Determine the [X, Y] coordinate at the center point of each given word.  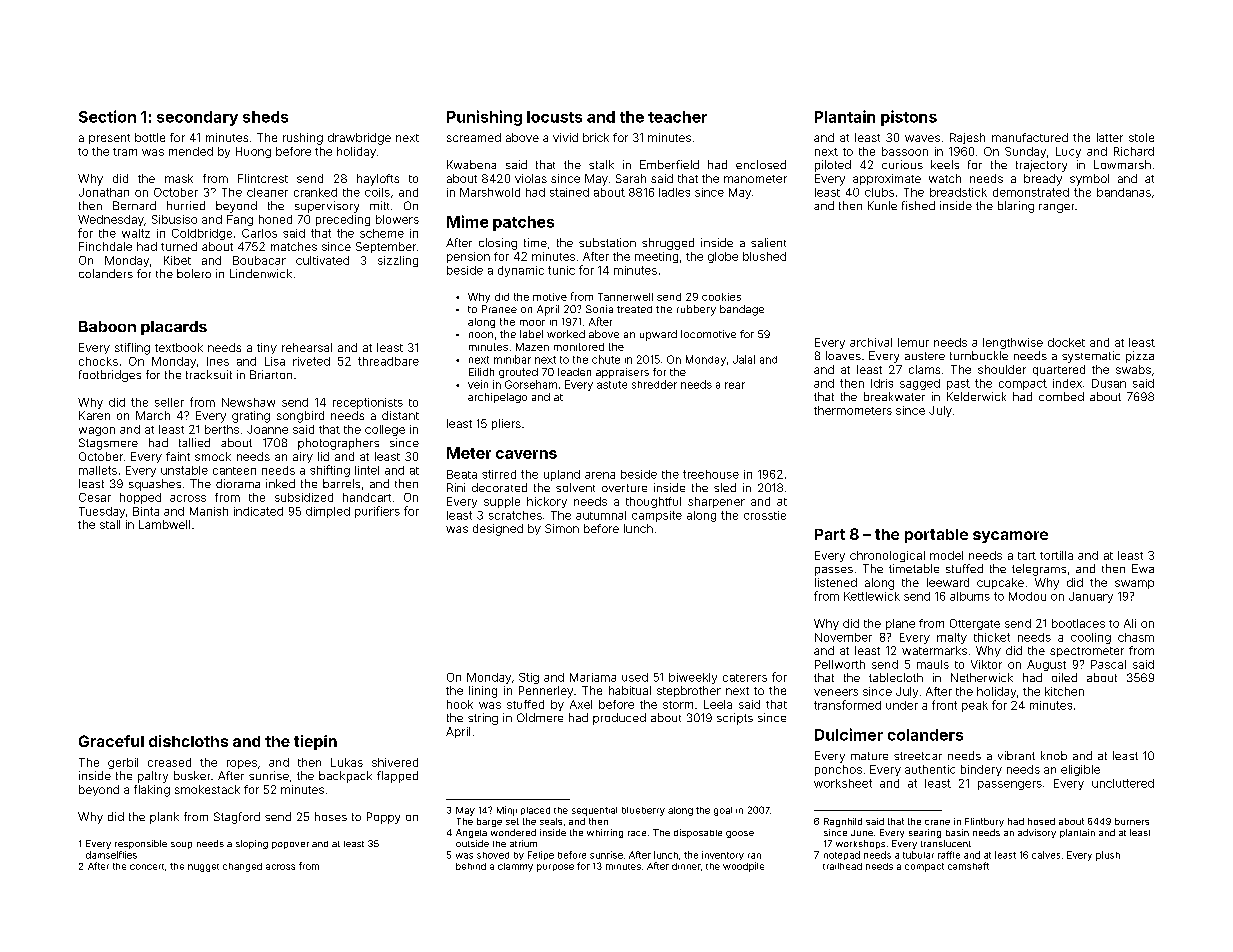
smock [213, 456]
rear [735, 385]
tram [125, 152]
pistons [909, 118]
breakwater [894, 396]
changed [242, 867]
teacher [677, 117]
